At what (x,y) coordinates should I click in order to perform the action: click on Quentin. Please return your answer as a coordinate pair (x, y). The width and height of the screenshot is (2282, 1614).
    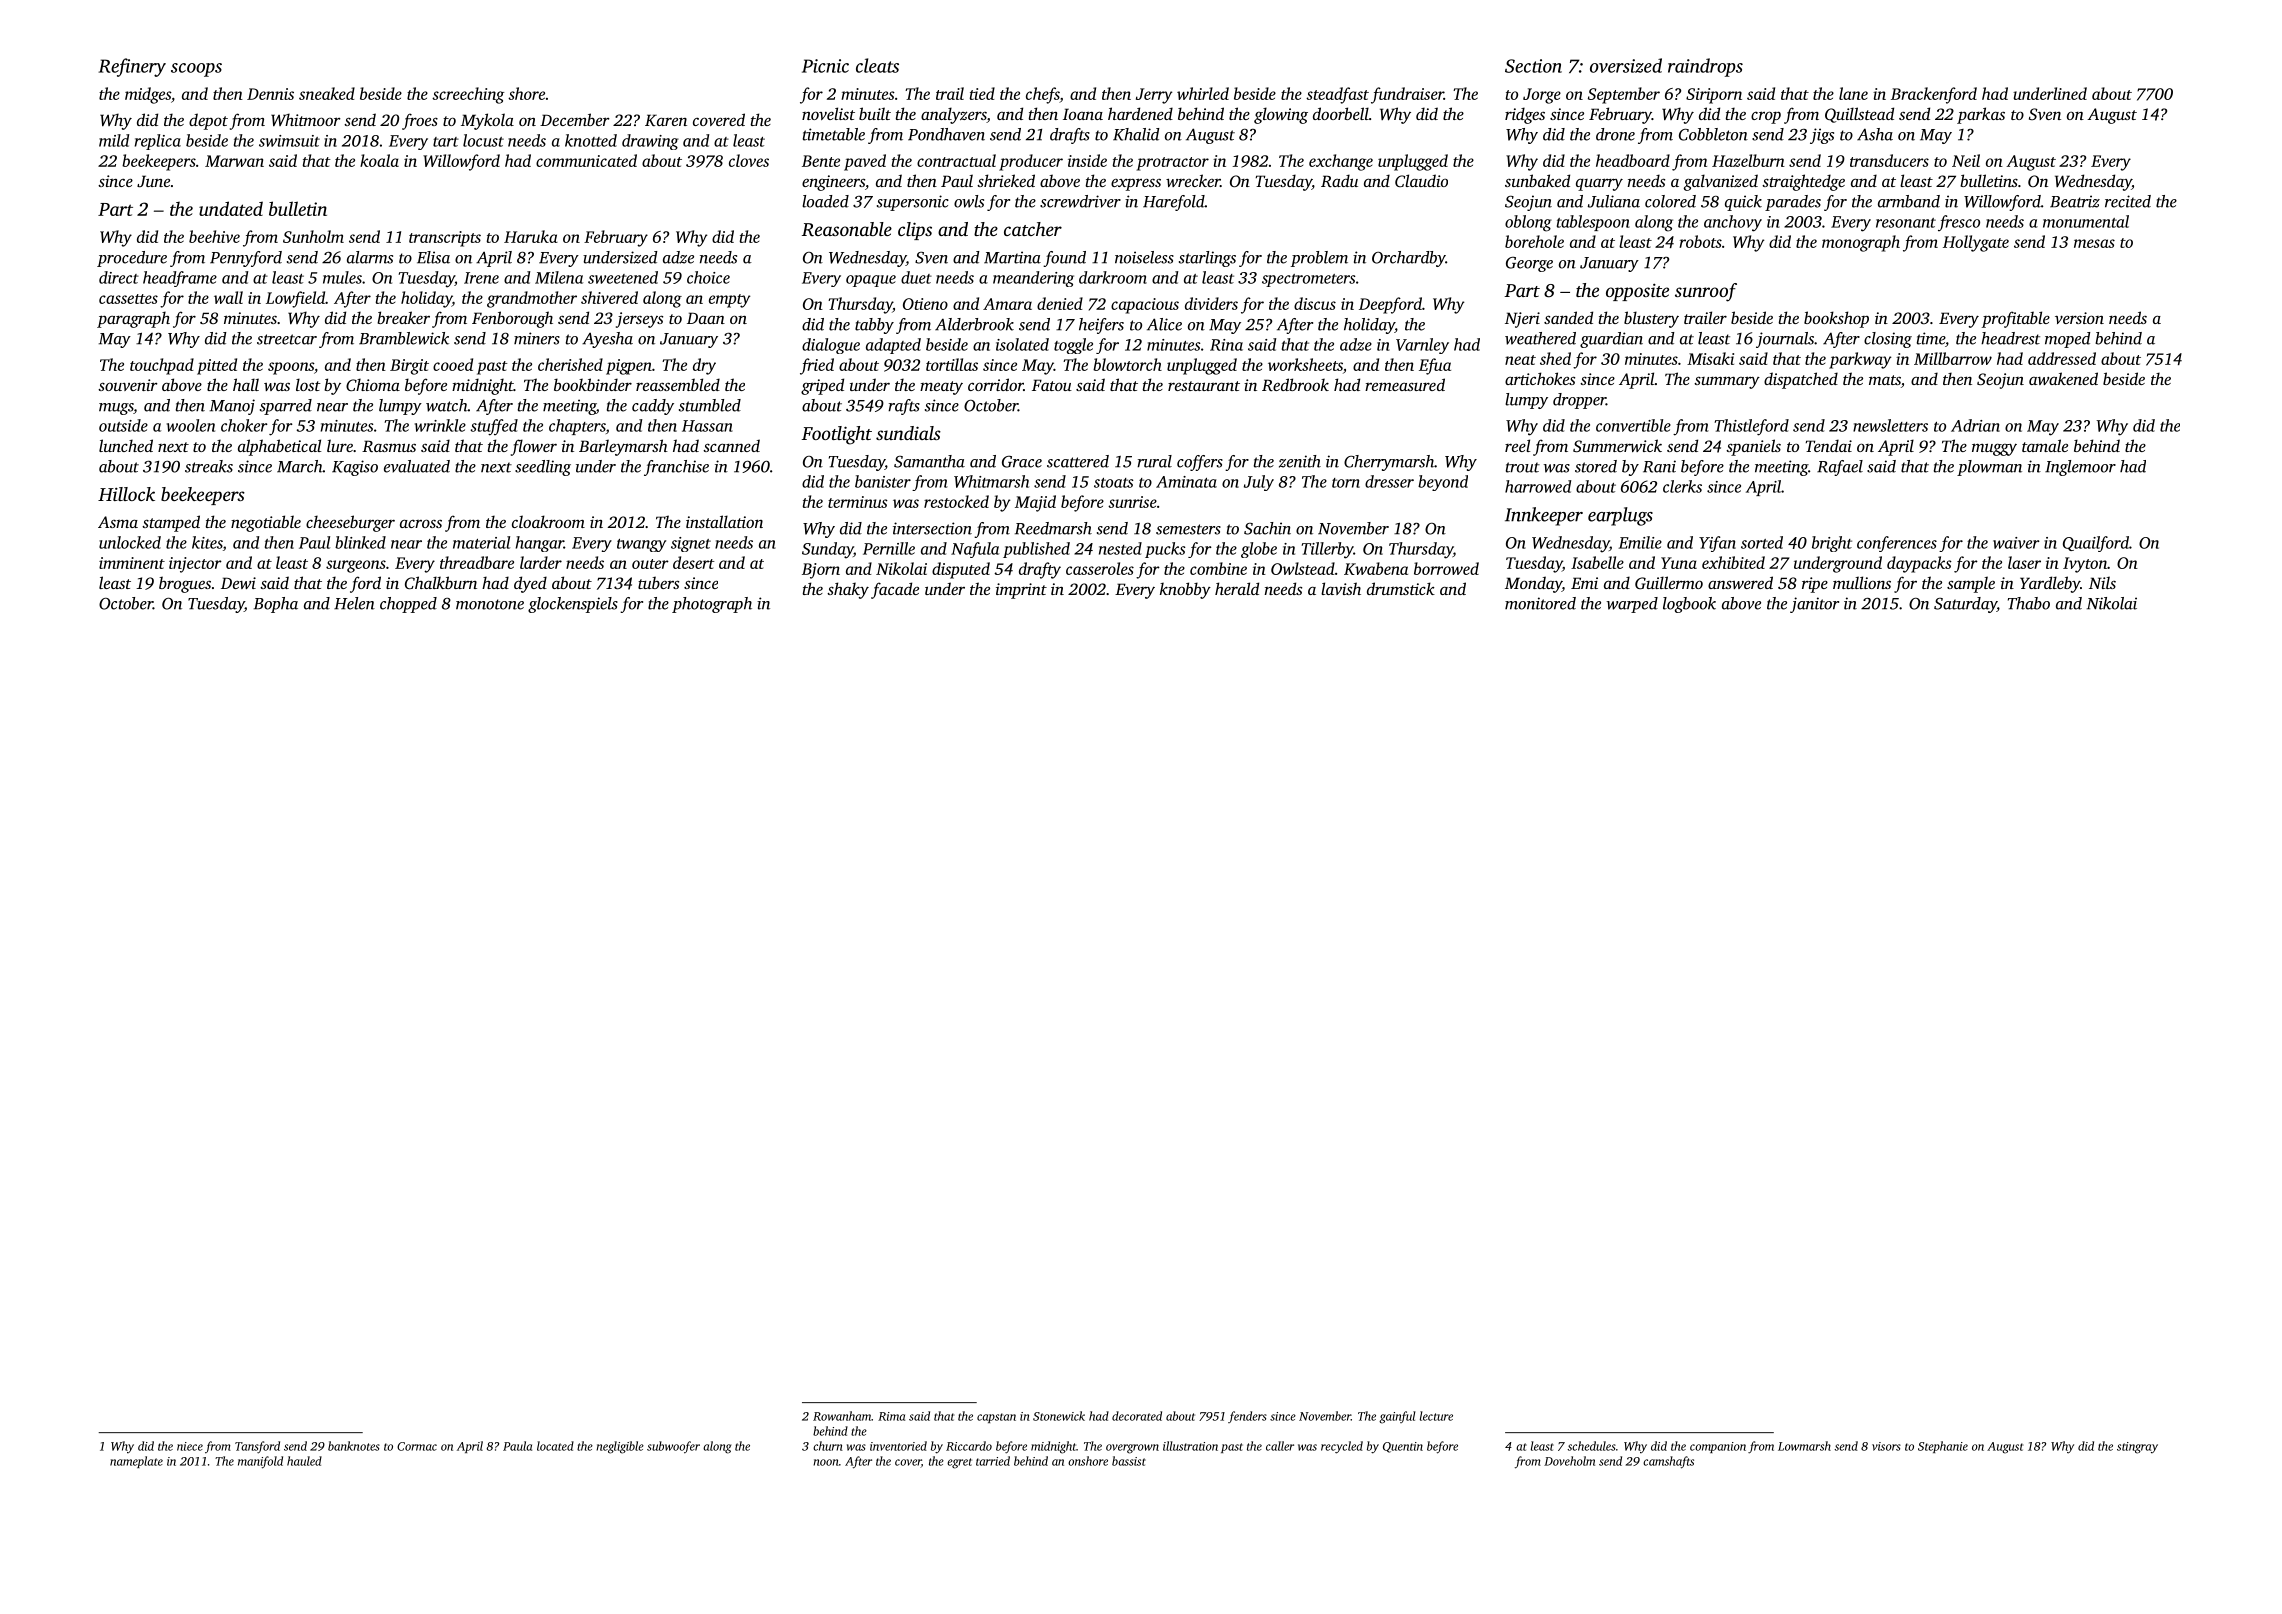
    Looking at the image, I should click on (1403, 1447).
